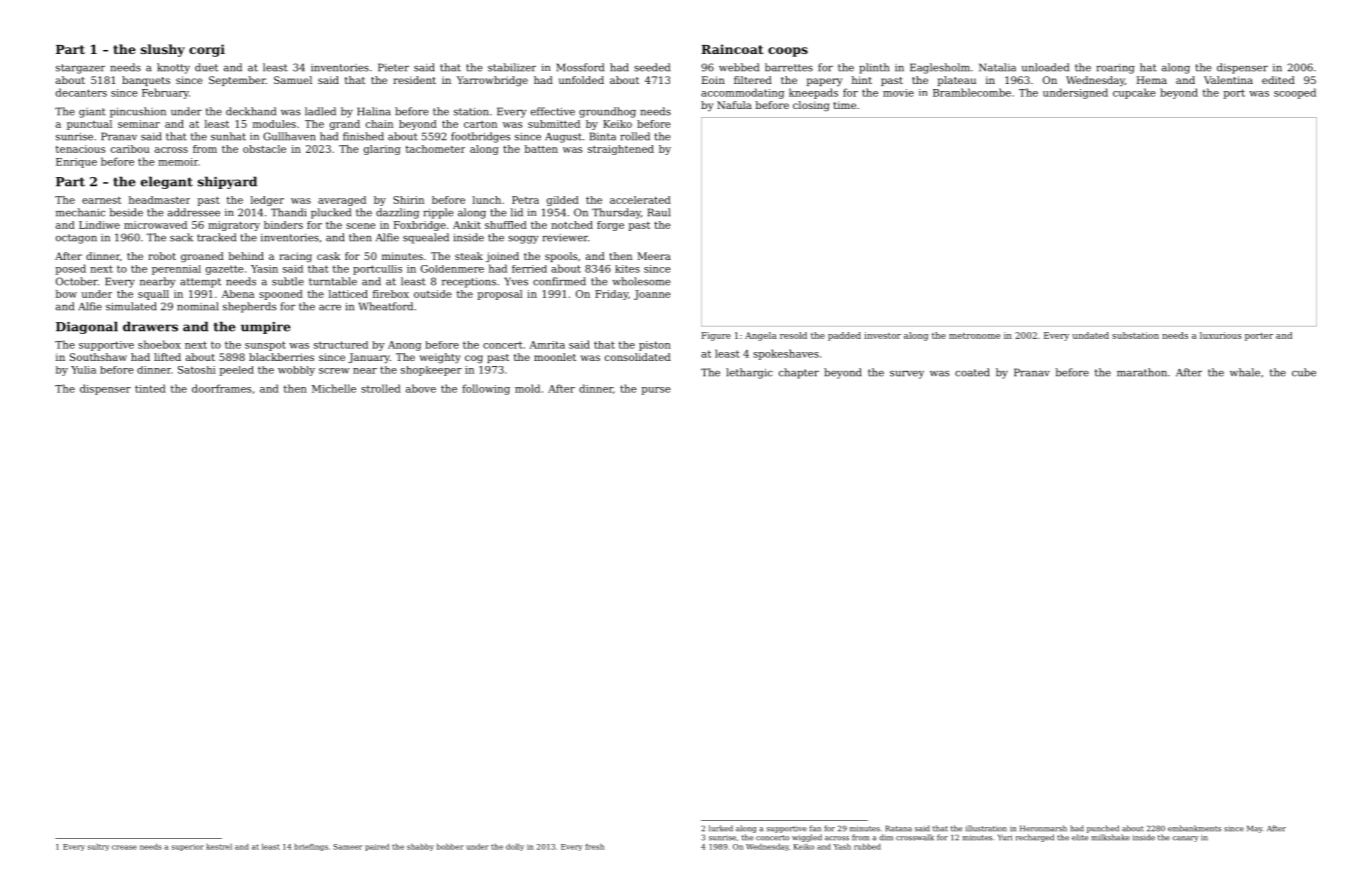 The width and height of the page is (1372, 887). I want to click on lurked, so click(721, 828).
